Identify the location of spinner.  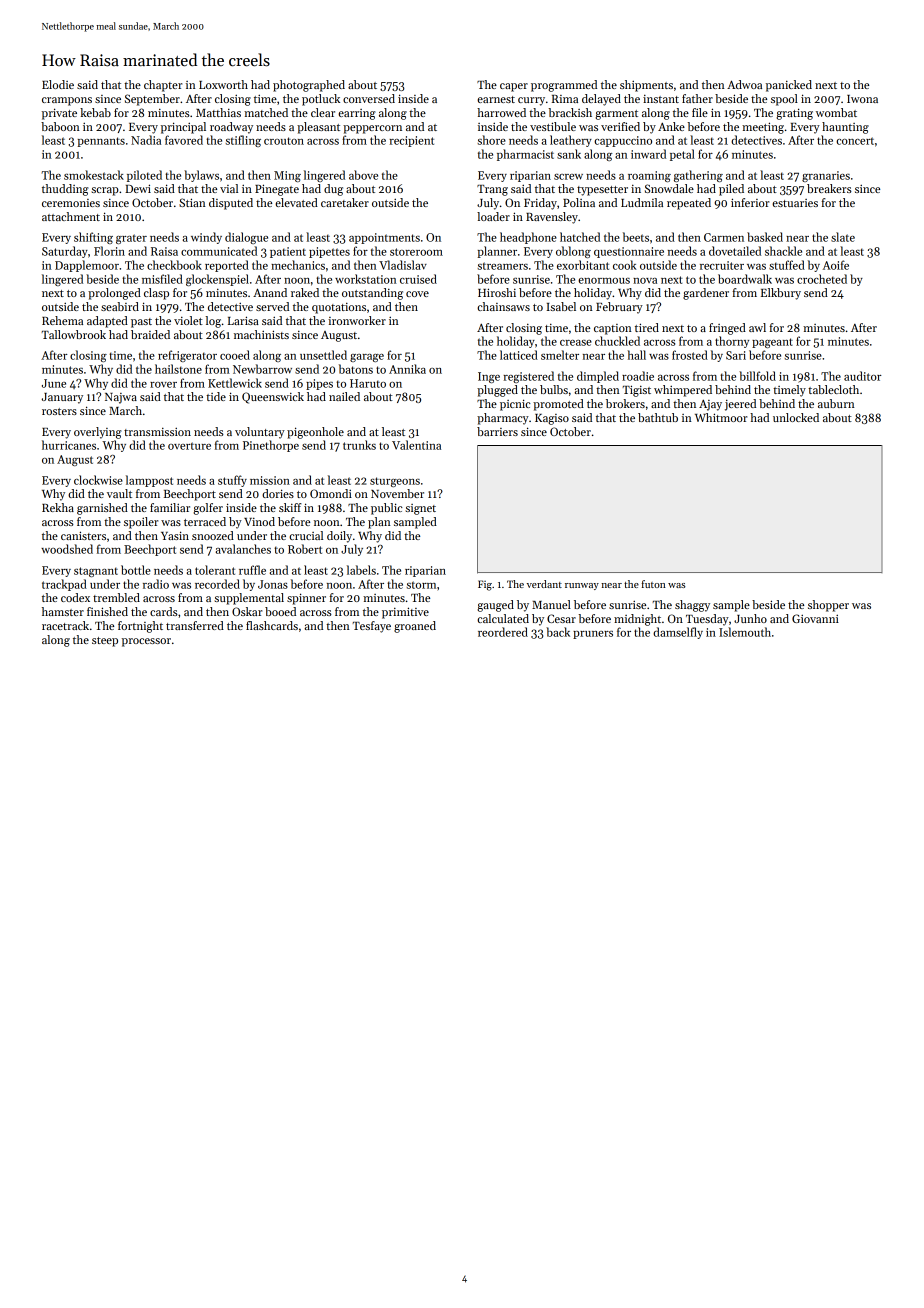
(306, 599).
